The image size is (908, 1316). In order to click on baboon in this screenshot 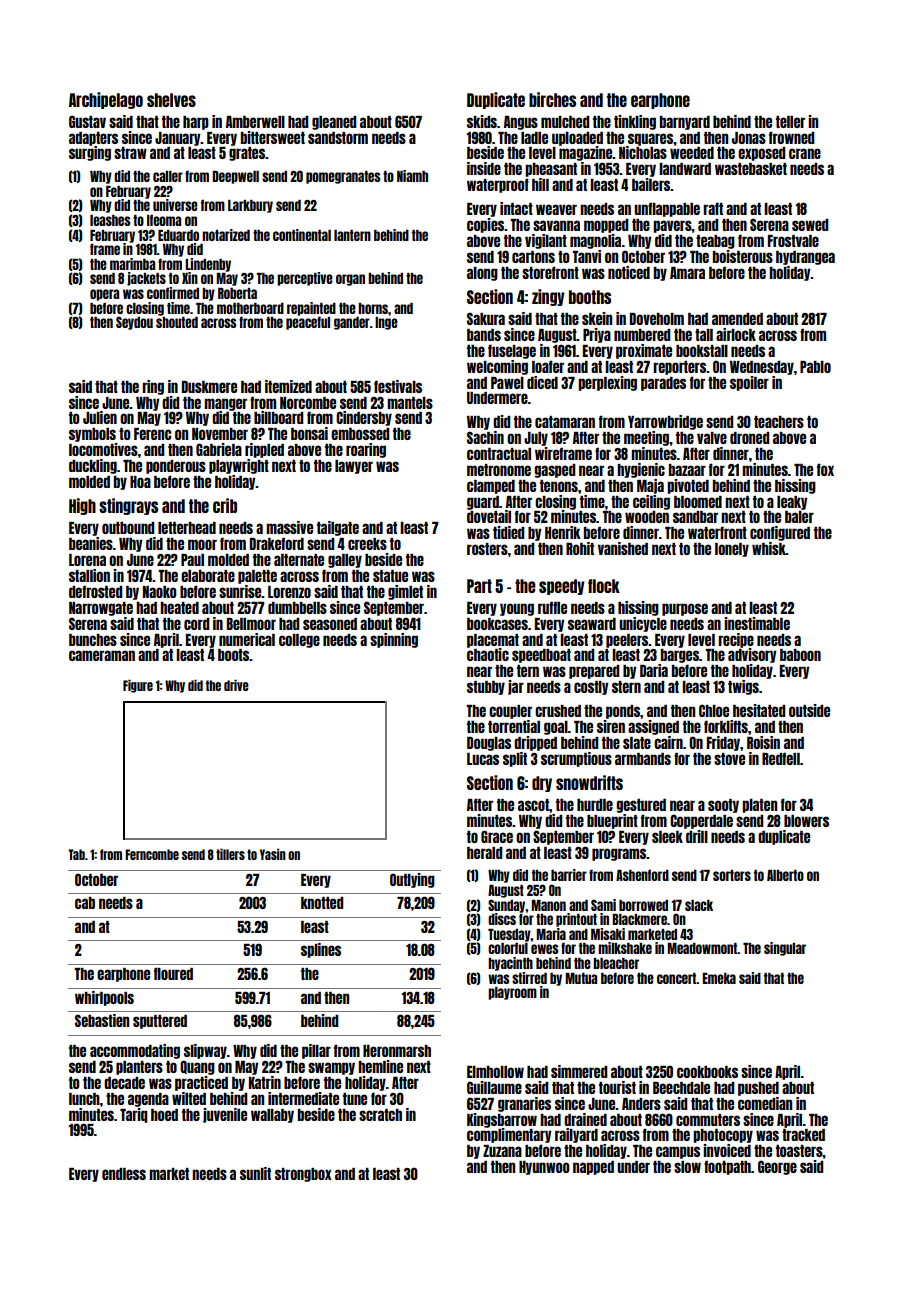, I will do `click(800, 655)`.
